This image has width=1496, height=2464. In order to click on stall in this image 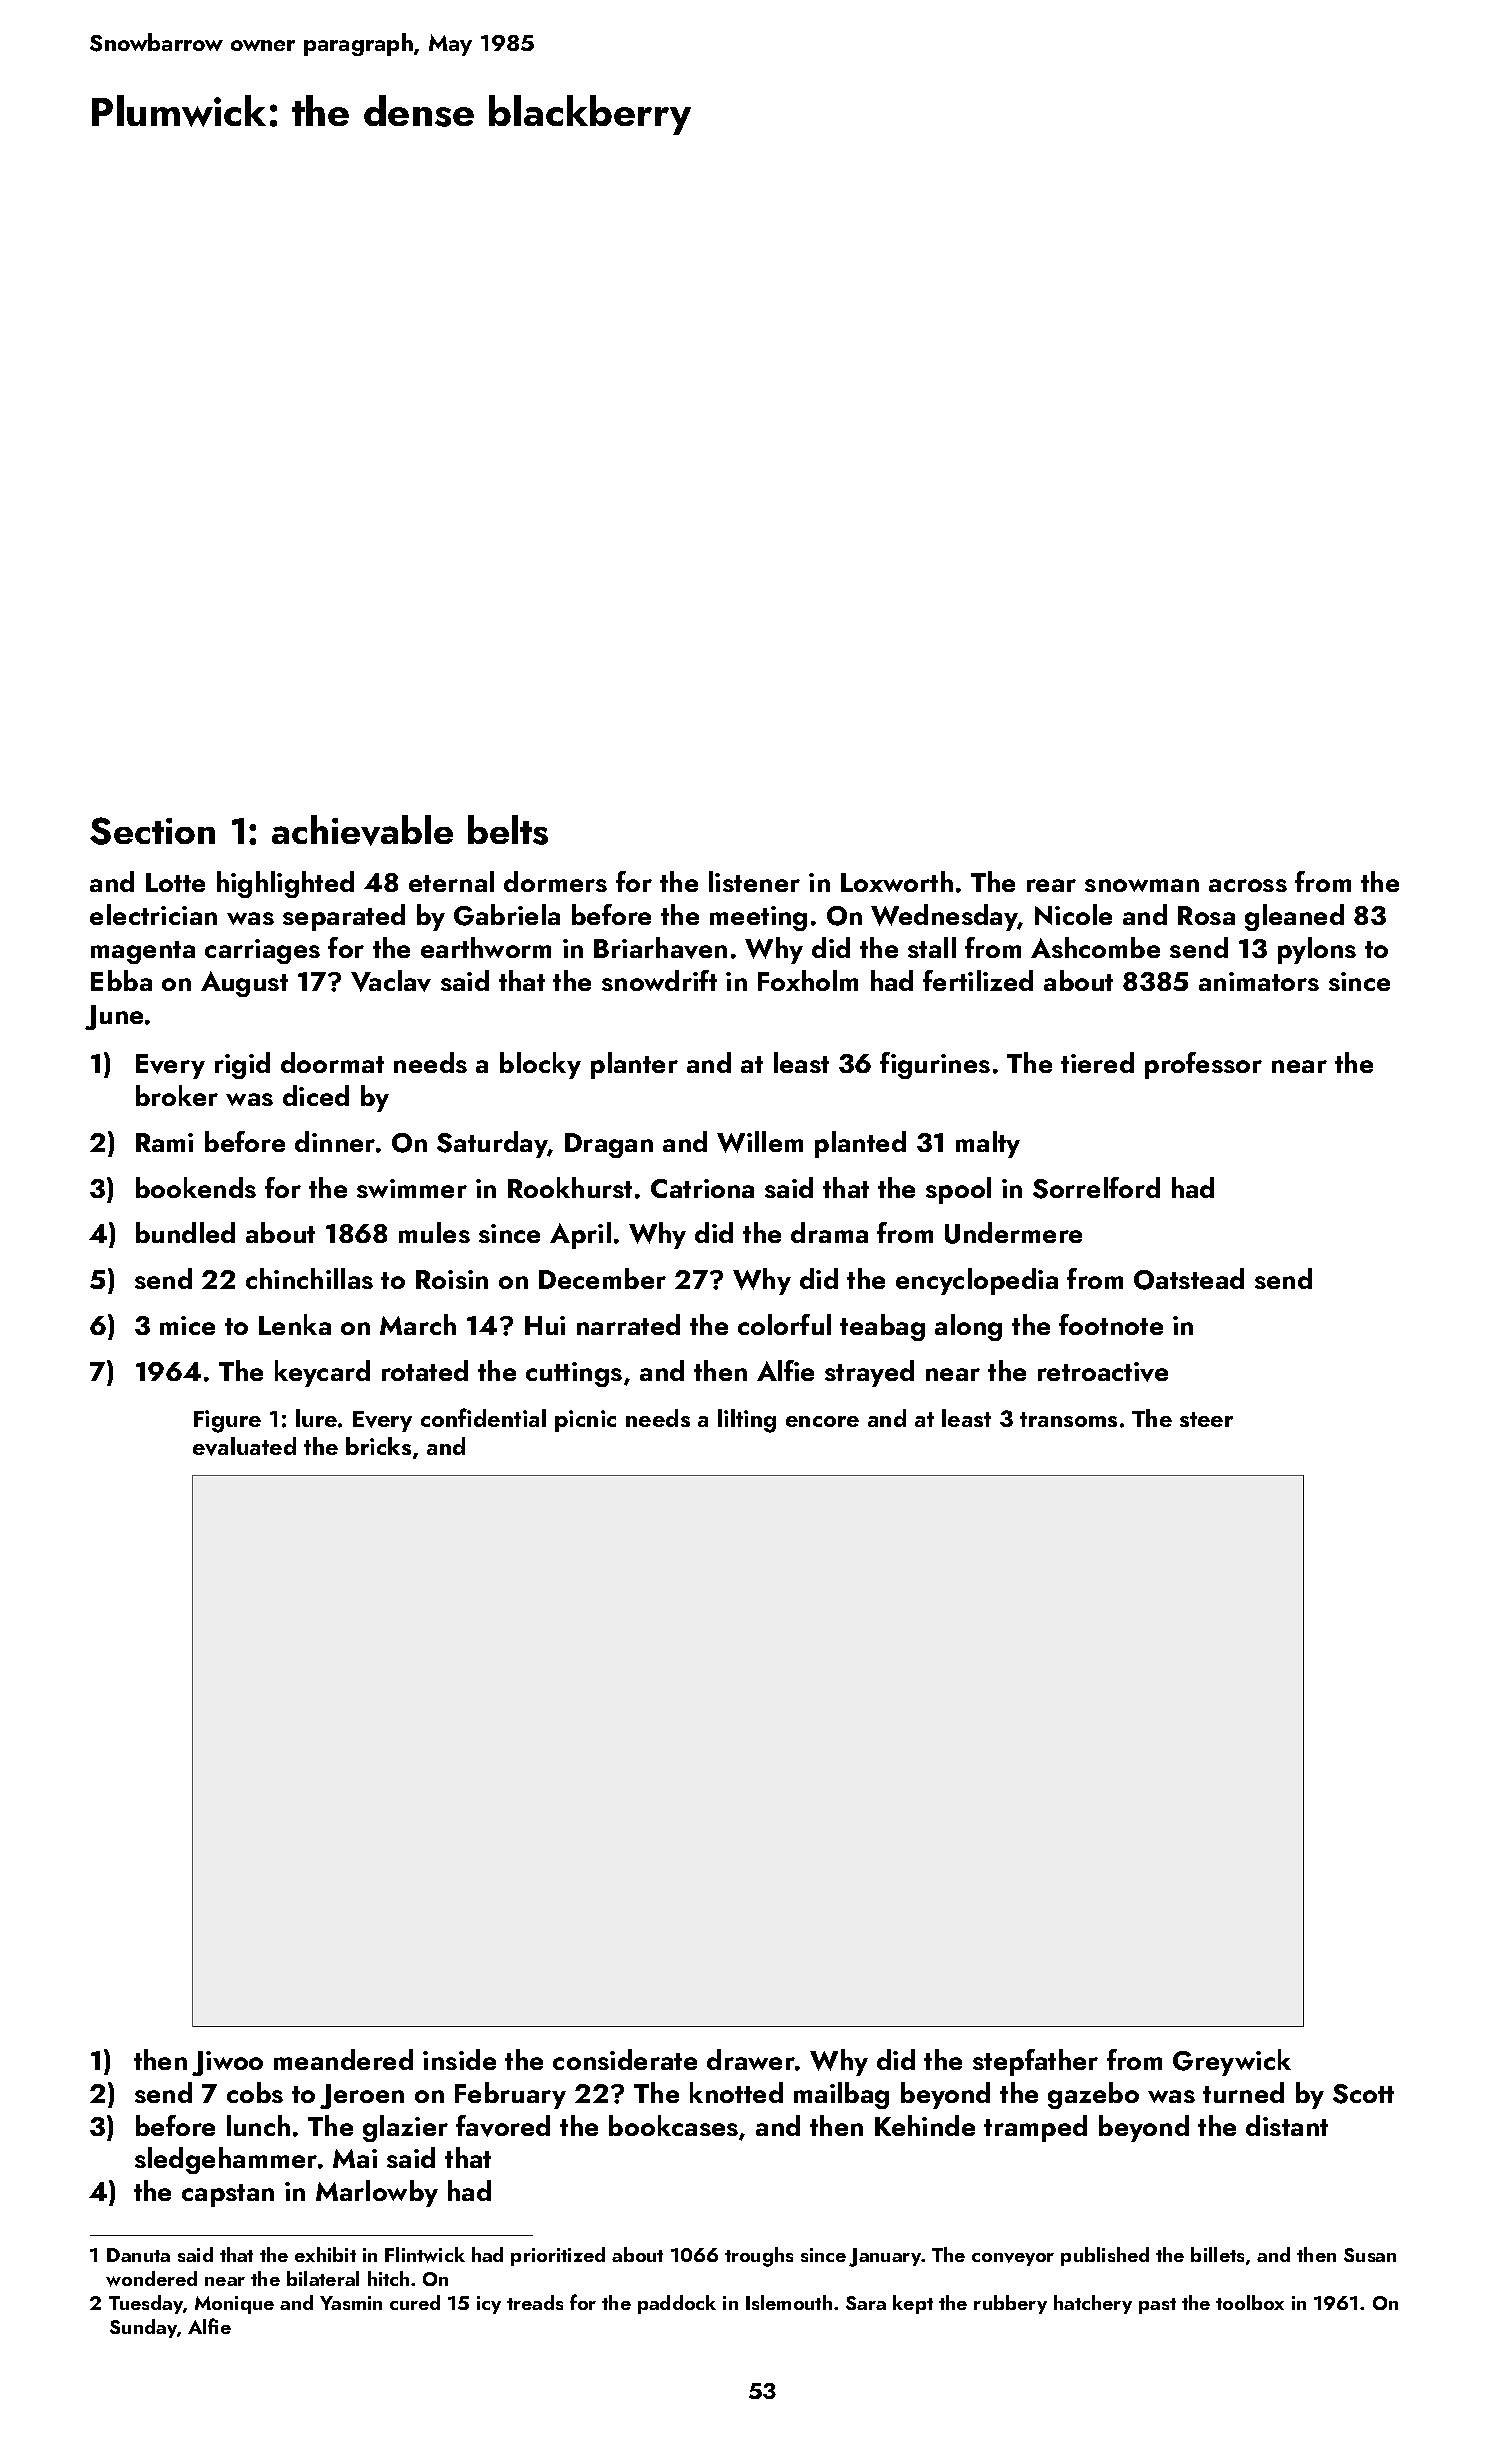, I will do `click(932, 947)`.
